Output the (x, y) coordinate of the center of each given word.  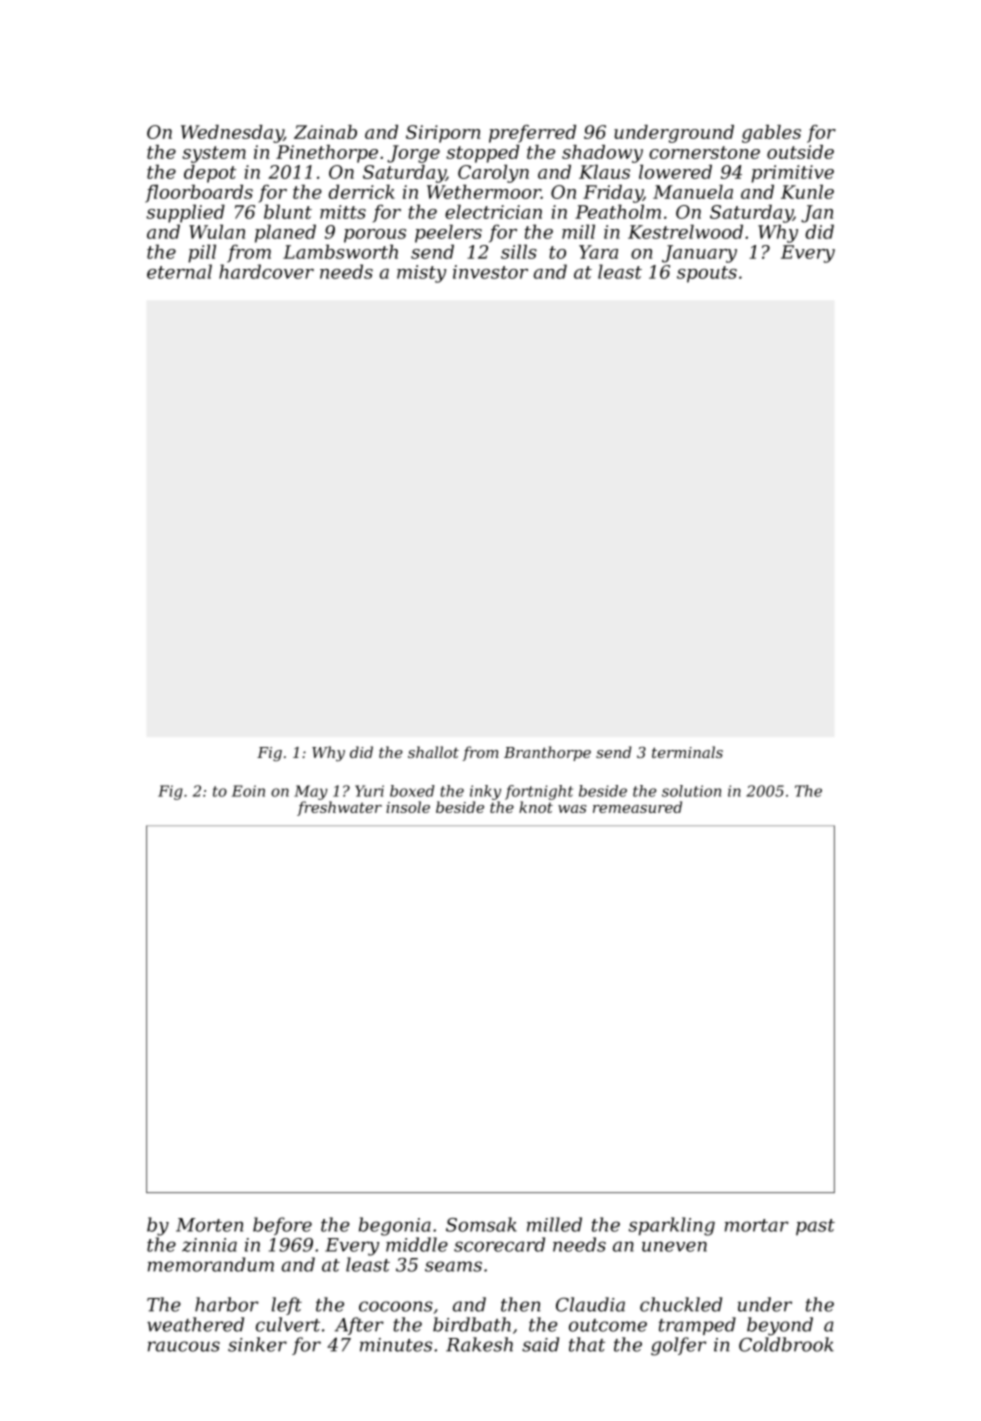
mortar (757, 1225)
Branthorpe (547, 753)
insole (408, 807)
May (311, 792)
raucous (184, 1346)
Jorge (413, 154)
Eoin (248, 791)
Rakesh (479, 1344)
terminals (687, 752)
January (699, 254)
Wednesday (232, 134)
